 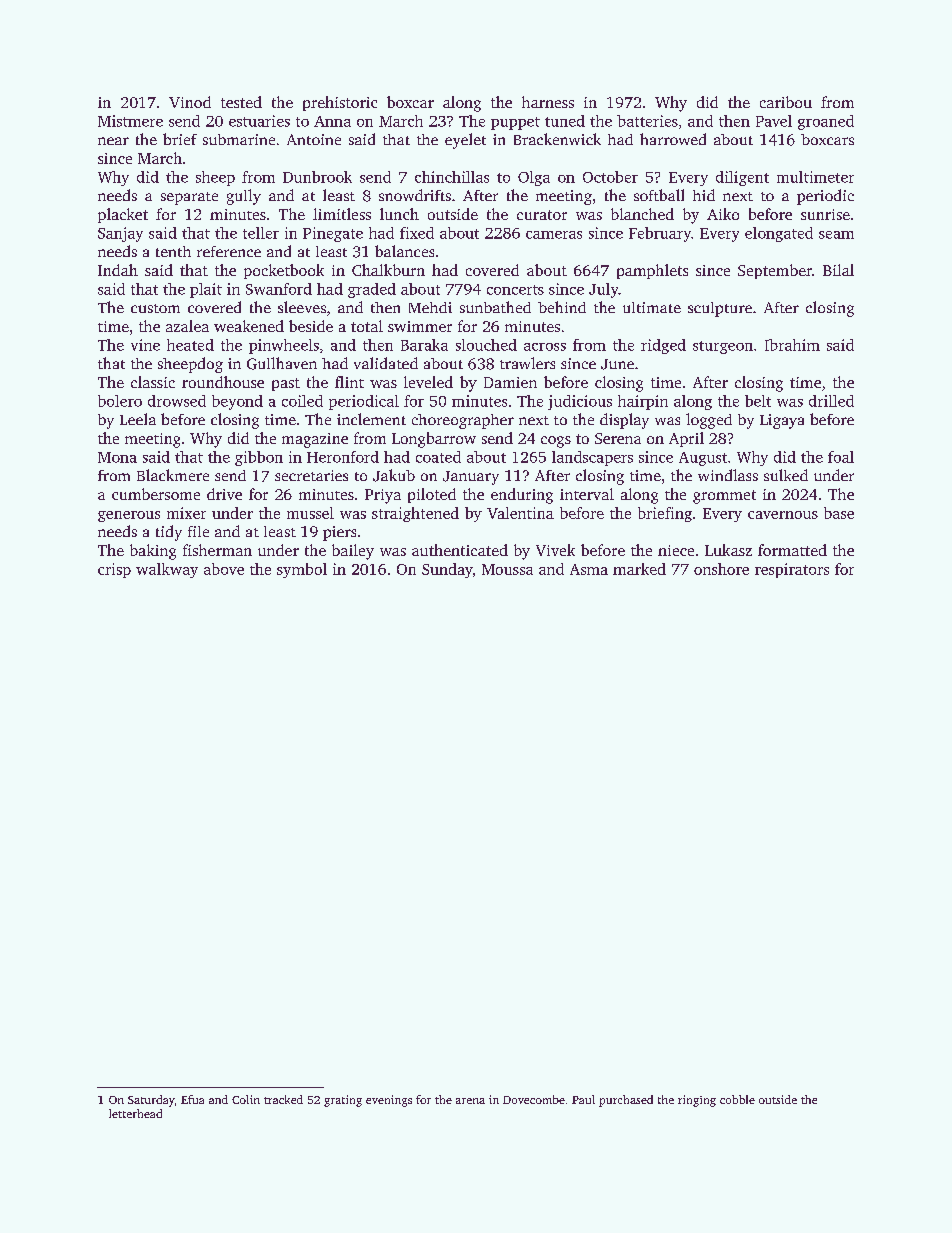 I want to click on evenings, so click(x=389, y=1101).
